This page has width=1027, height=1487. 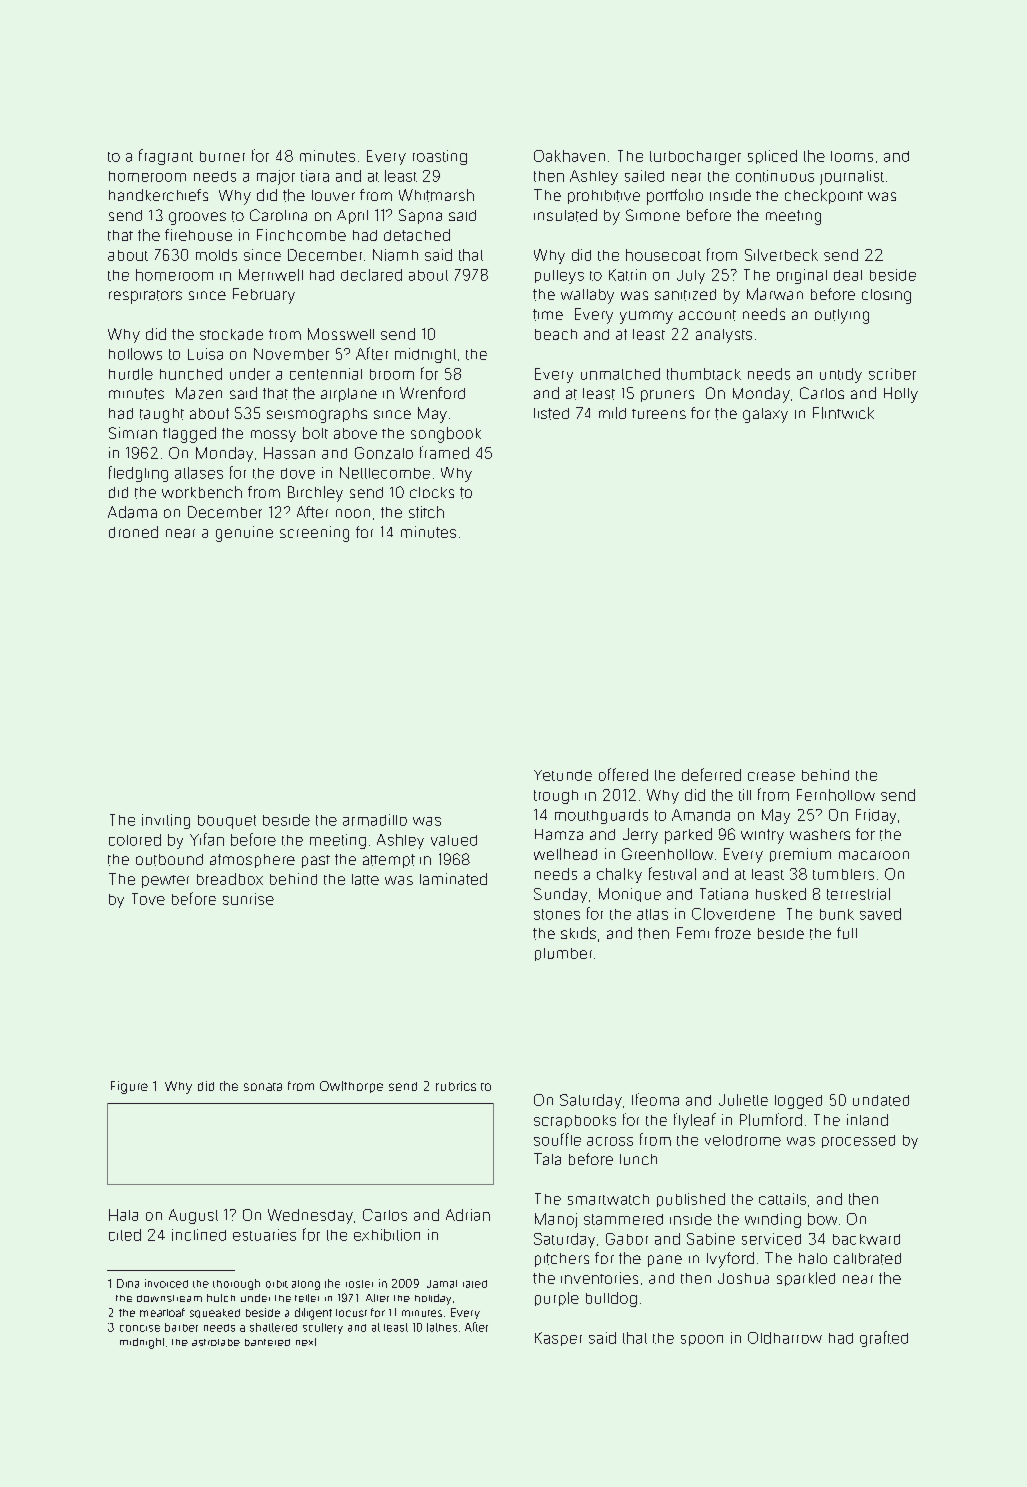 I want to click on beach, so click(x=556, y=334).
